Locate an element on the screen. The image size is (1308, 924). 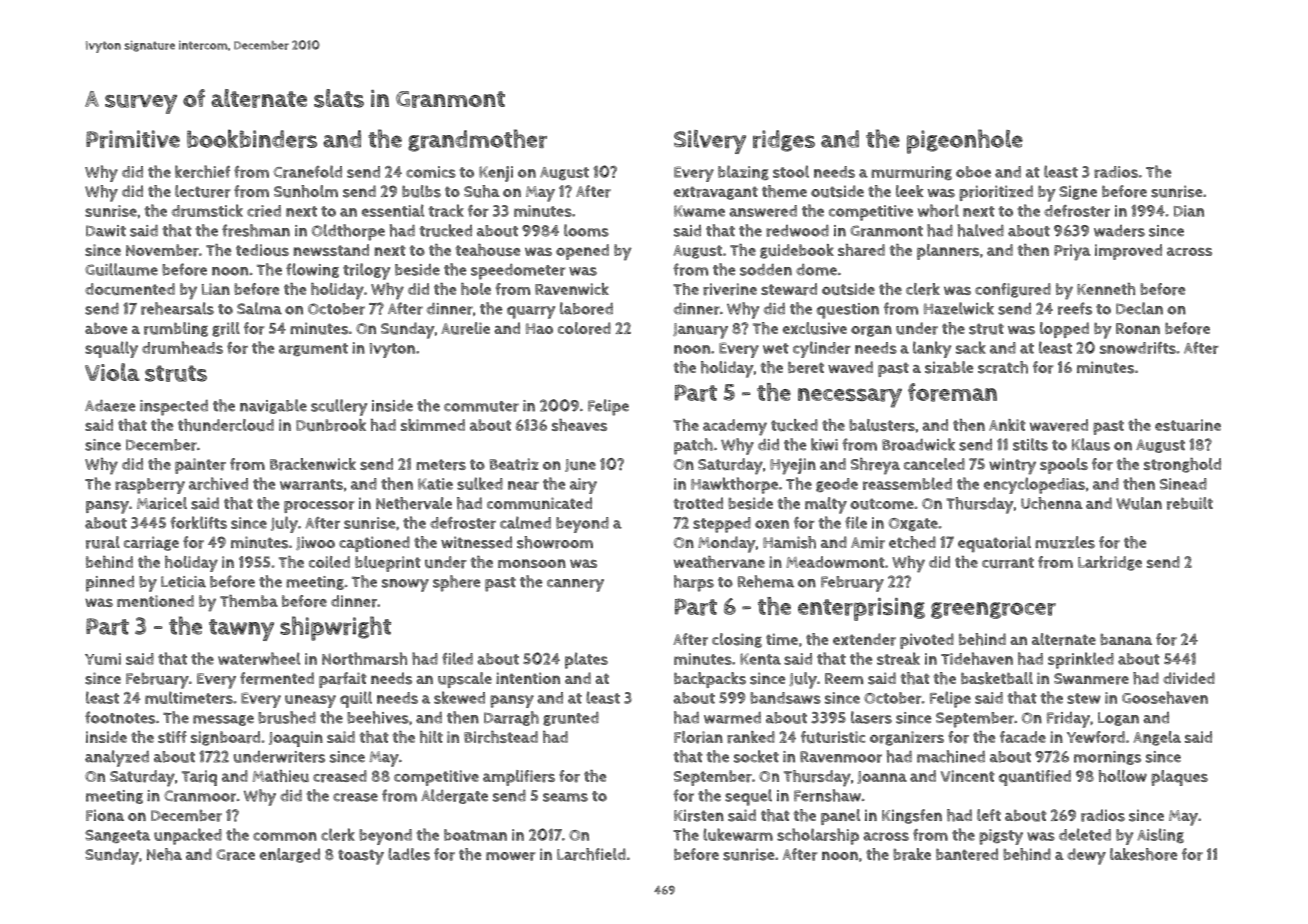
Aisling is located at coordinates (1160, 835).
